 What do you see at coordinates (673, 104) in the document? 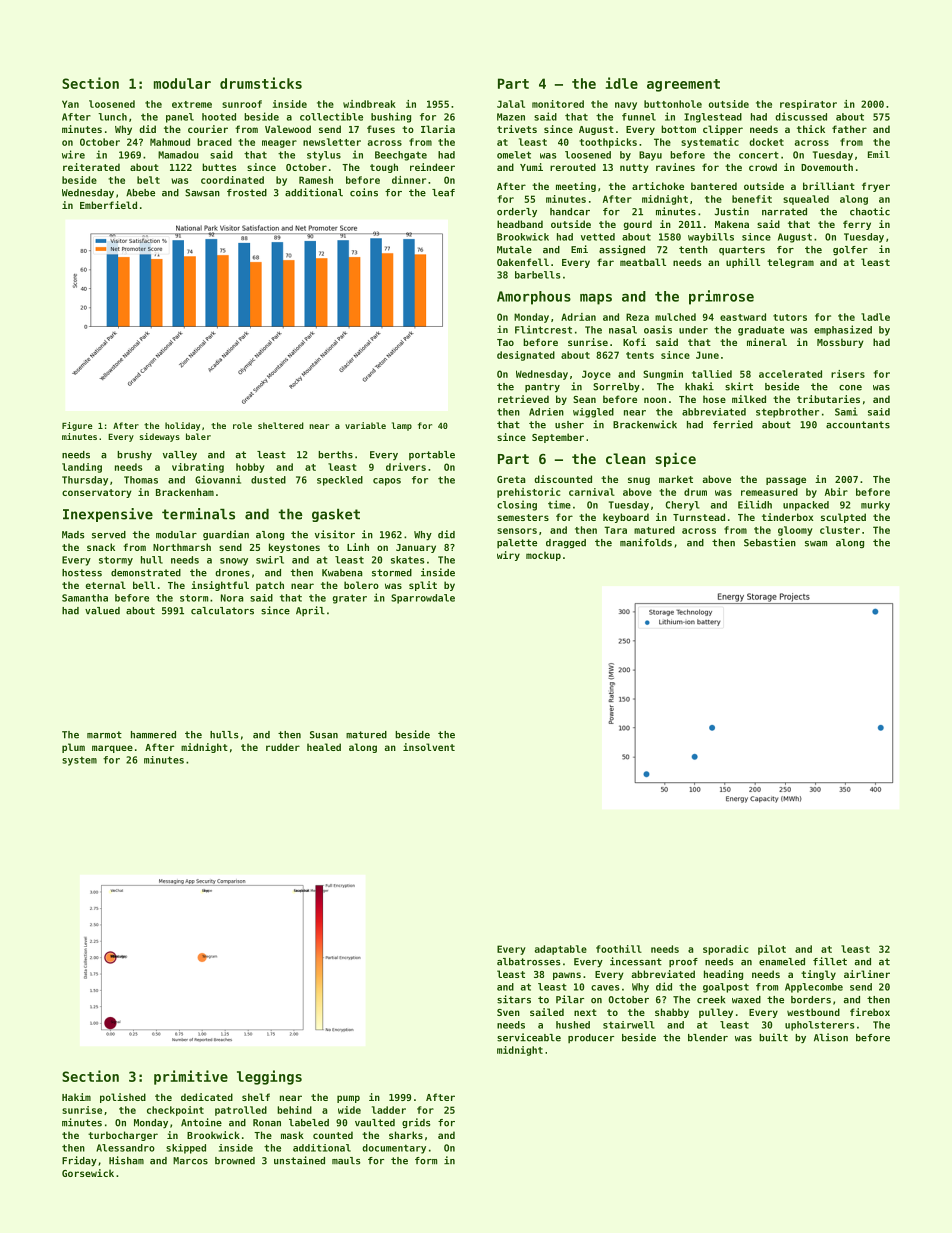
I see `buttonhole` at bounding box center [673, 104].
